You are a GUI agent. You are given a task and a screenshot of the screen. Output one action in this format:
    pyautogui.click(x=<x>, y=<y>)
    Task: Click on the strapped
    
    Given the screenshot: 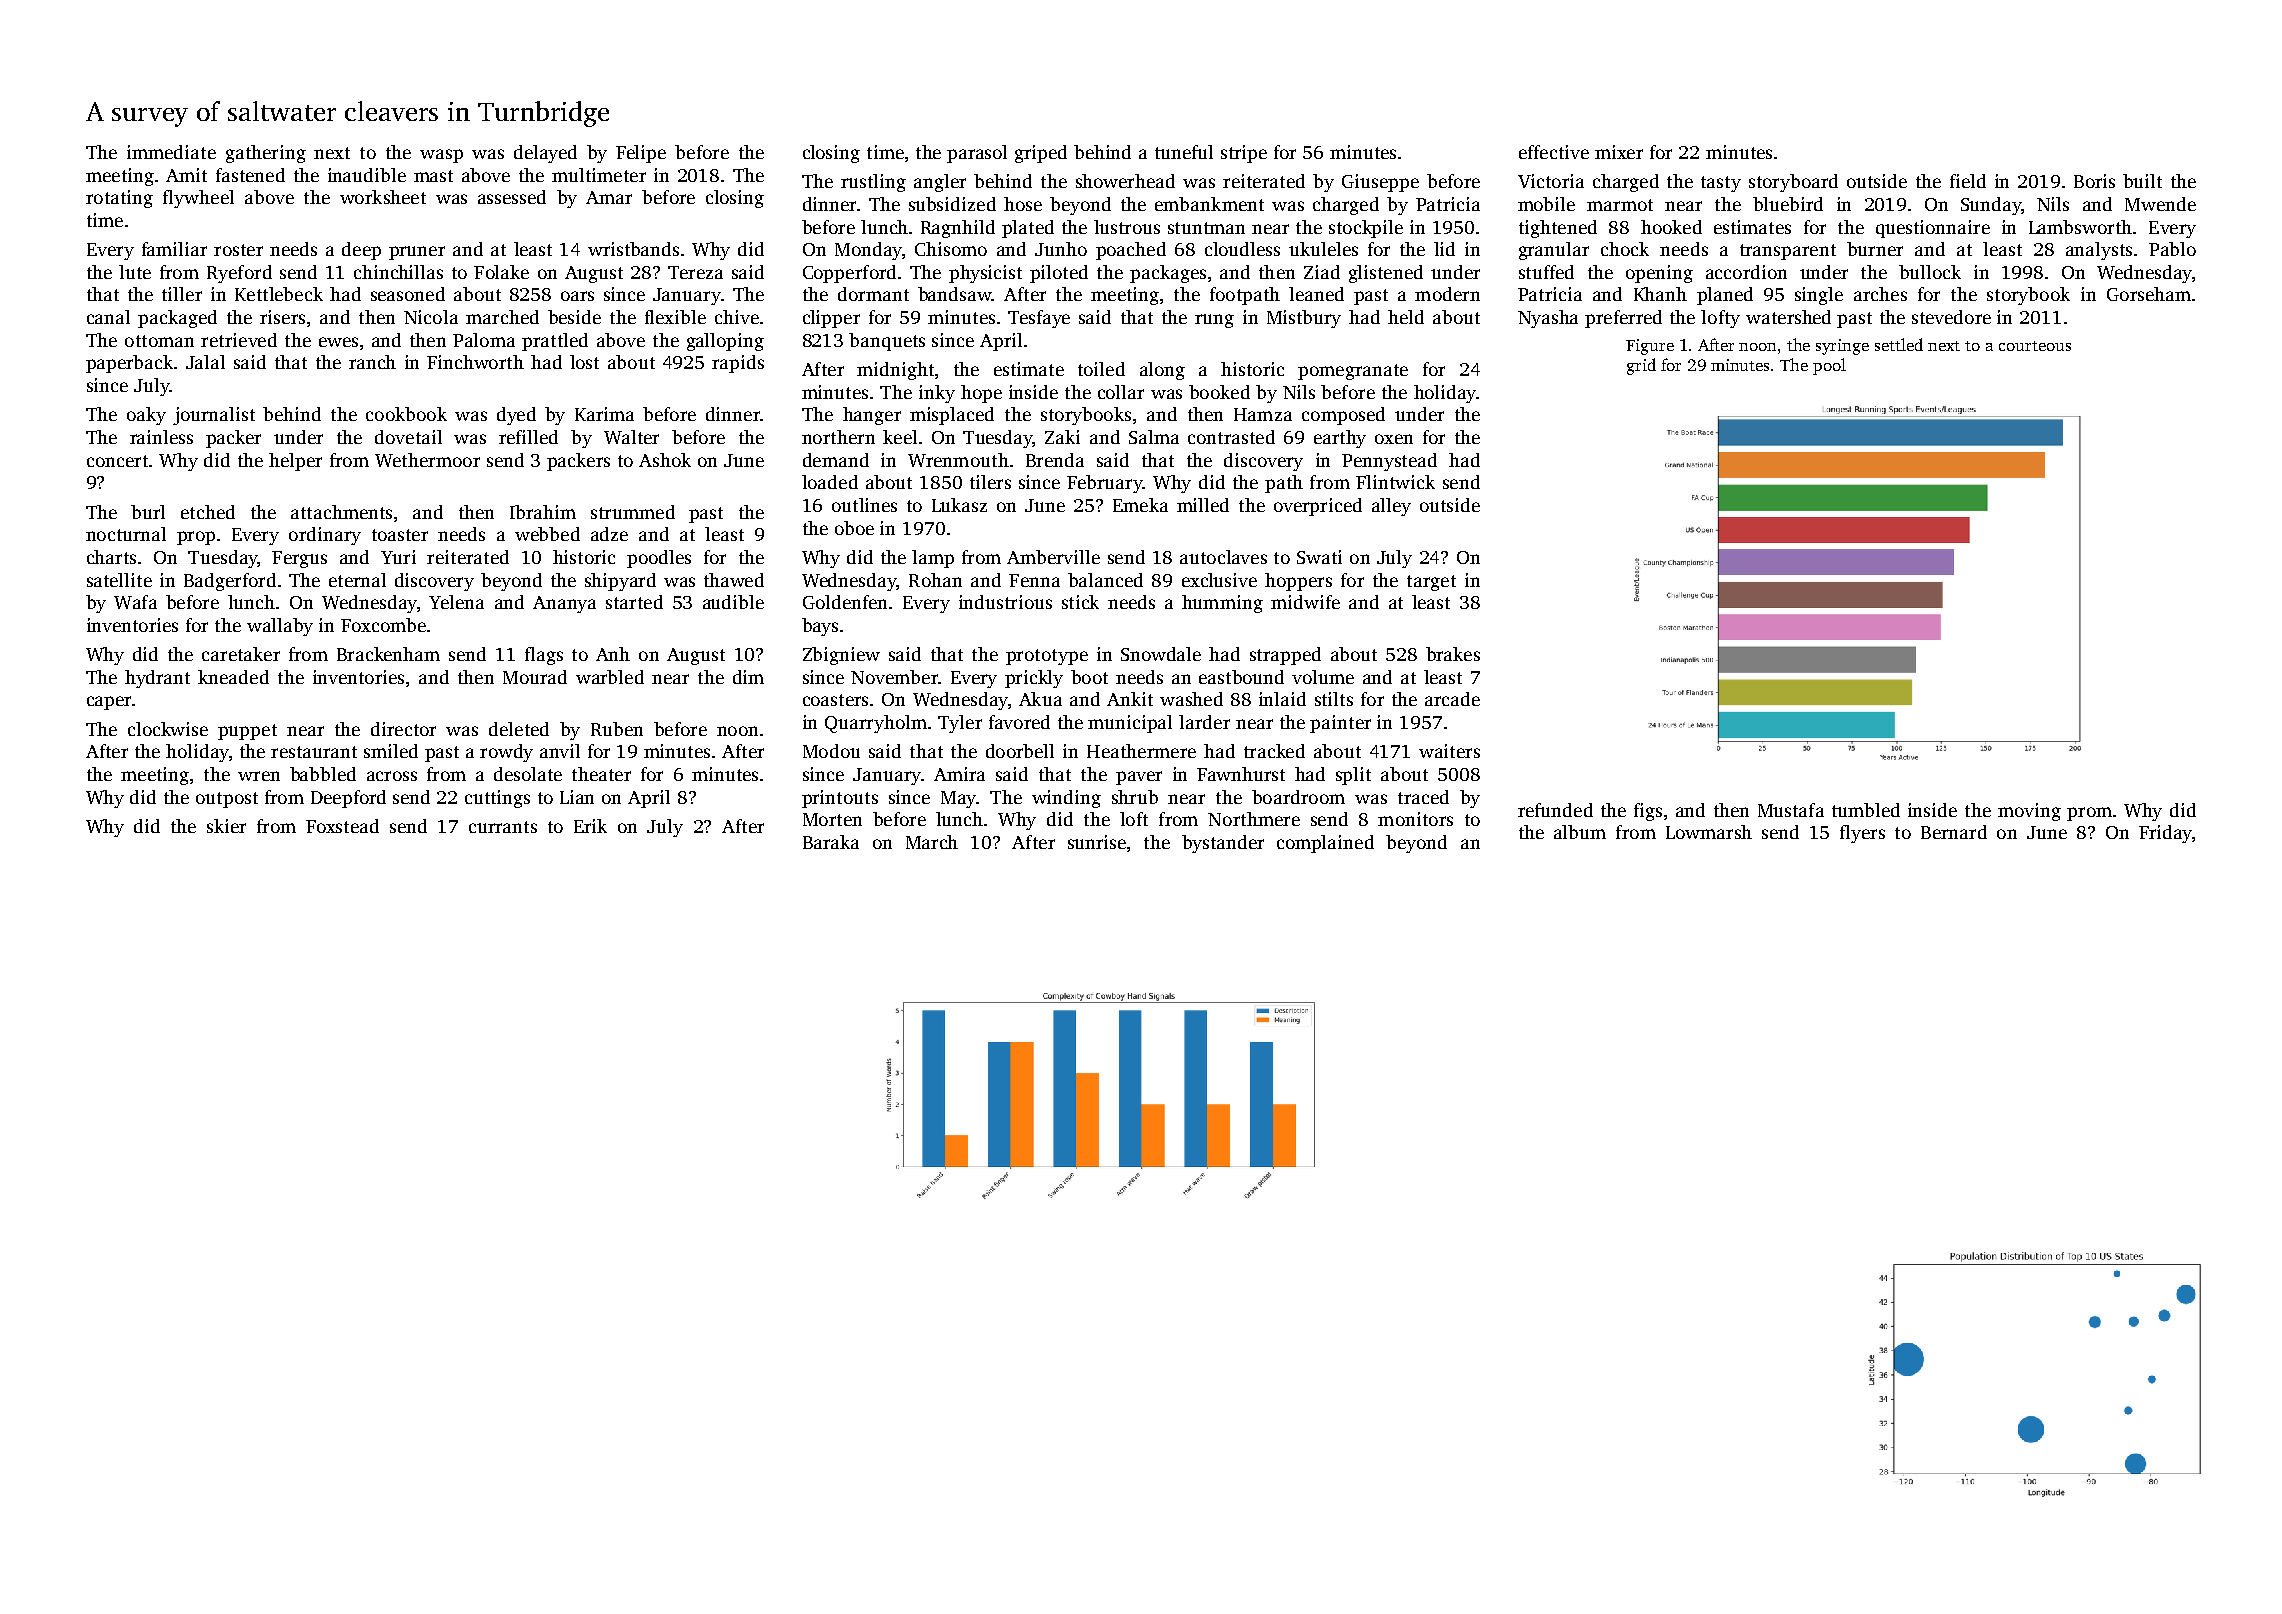 What is the action you would take?
    pyautogui.click(x=1285, y=656)
